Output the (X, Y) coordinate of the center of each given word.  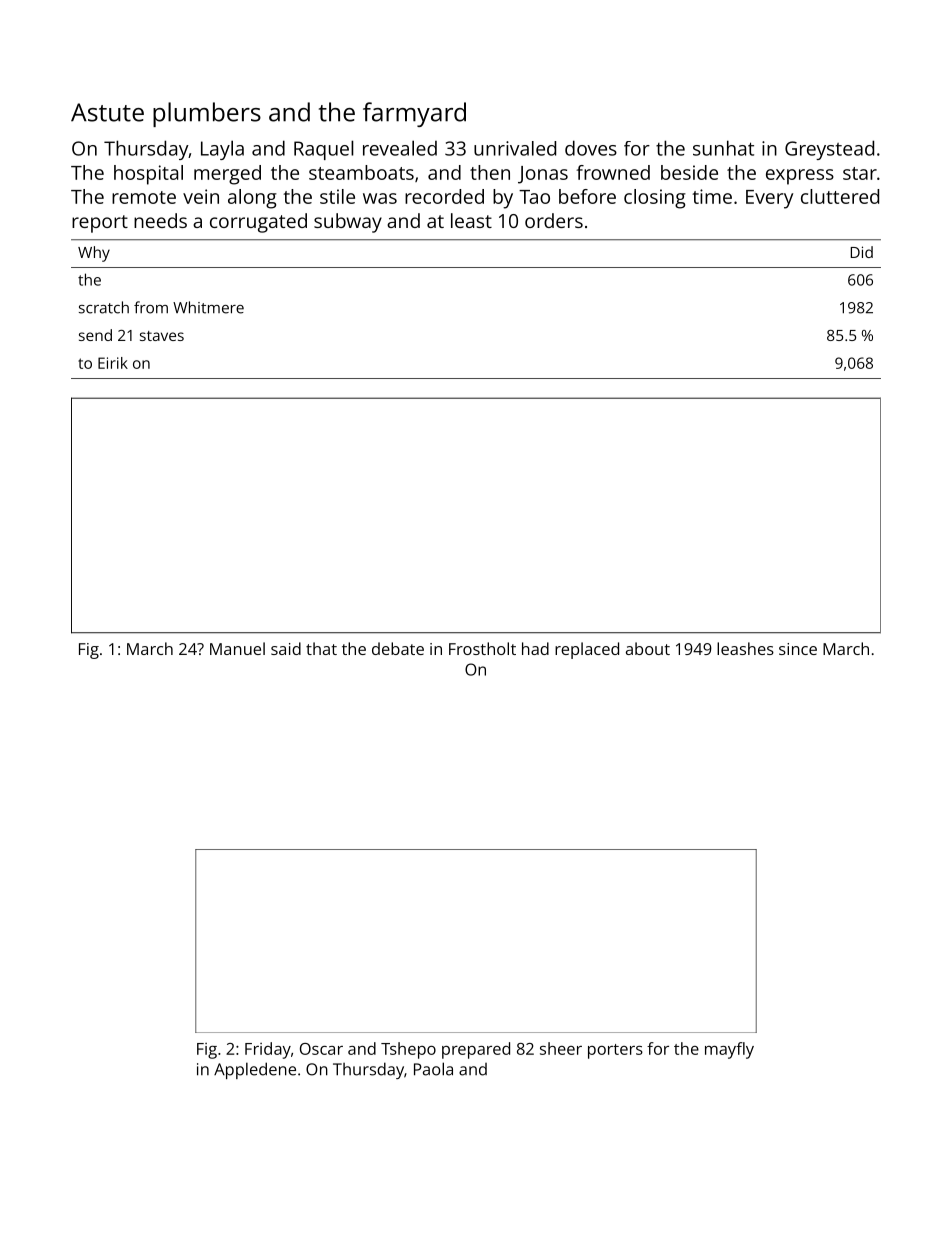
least (471, 220)
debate (398, 648)
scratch (104, 307)
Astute (107, 112)
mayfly (729, 1050)
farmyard (414, 114)
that (321, 648)
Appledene (255, 1070)
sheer (561, 1048)
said (286, 648)
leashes (745, 648)
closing (655, 199)
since (798, 649)
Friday (268, 1050)
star (860, 173)
